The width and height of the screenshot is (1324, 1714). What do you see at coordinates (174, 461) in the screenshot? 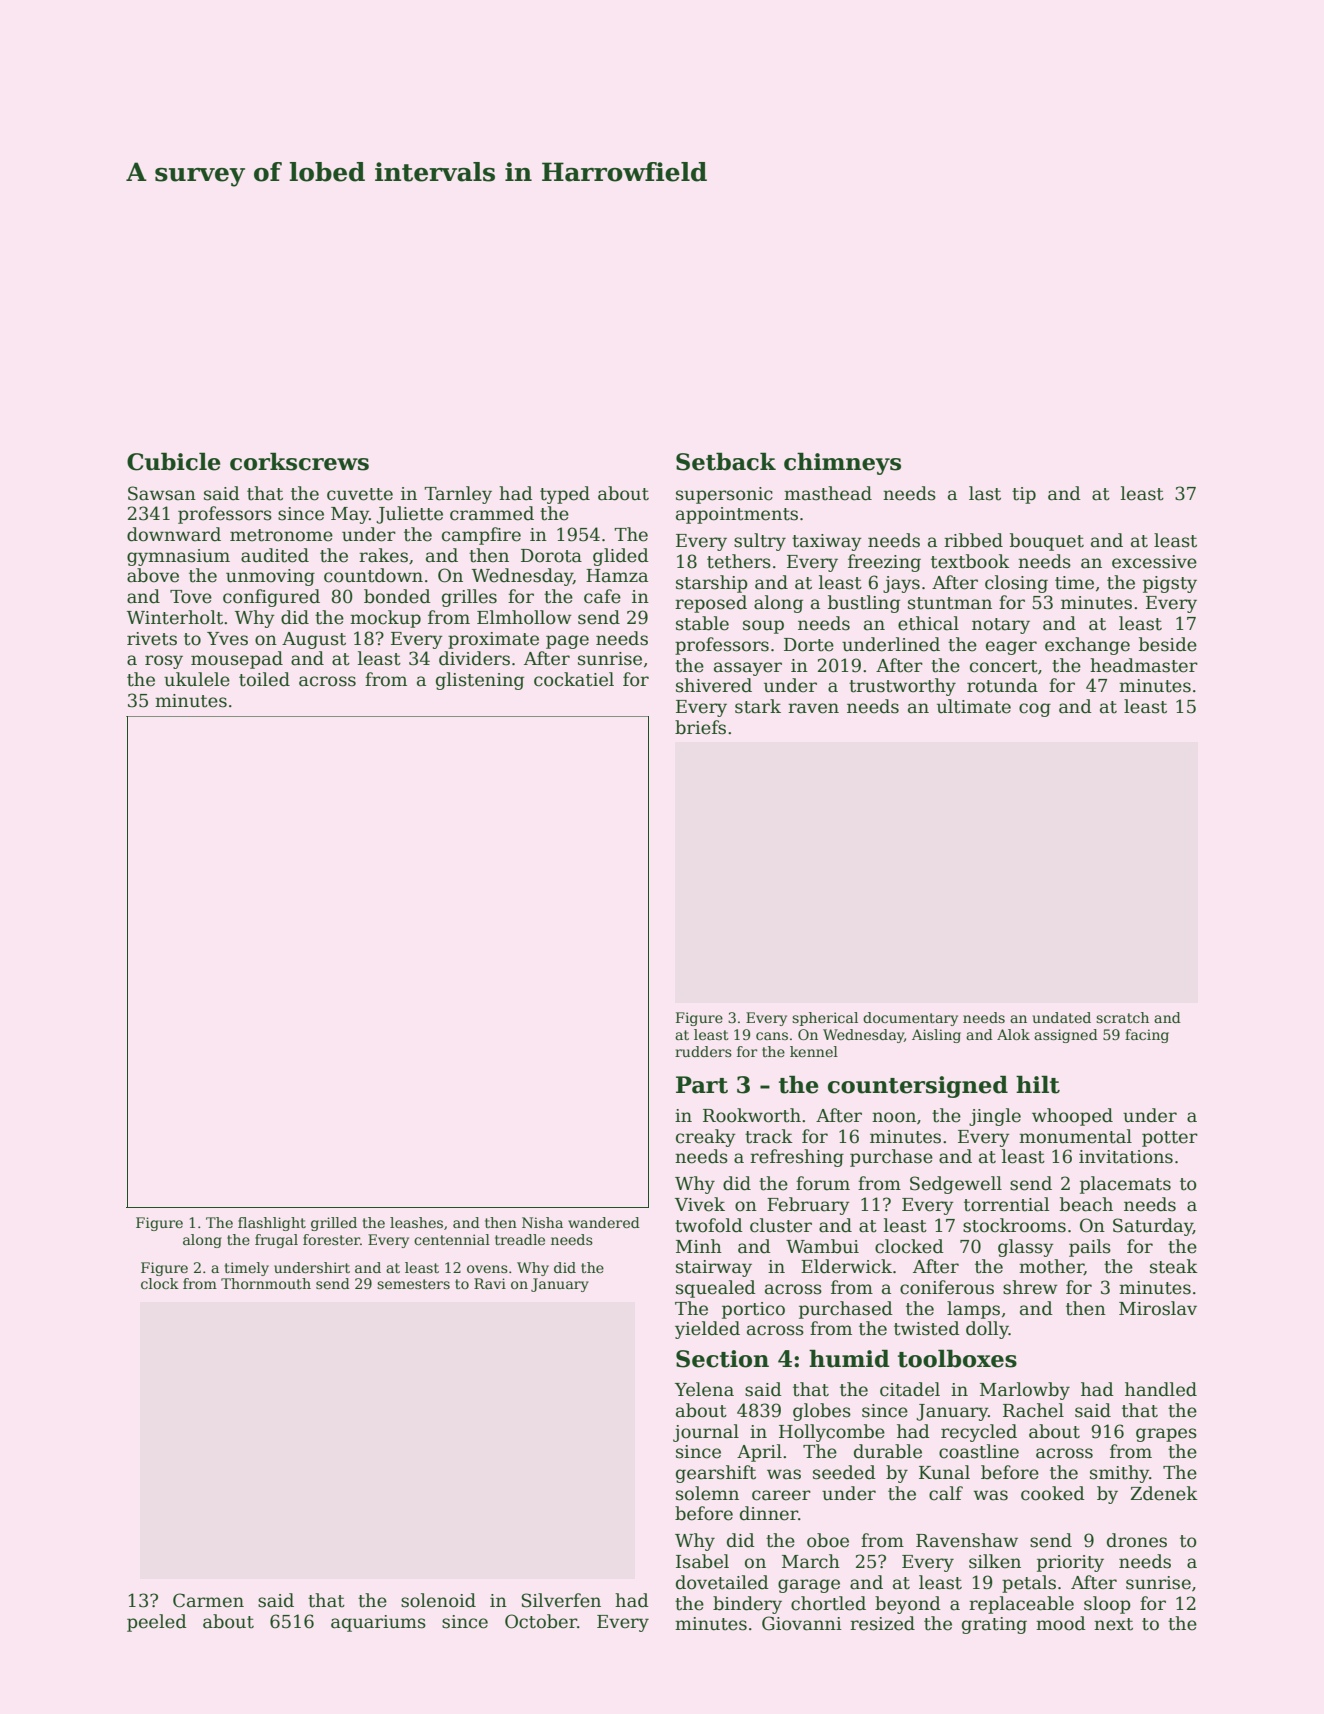
I see `Cubicle` at bounding box center [174, 461].
